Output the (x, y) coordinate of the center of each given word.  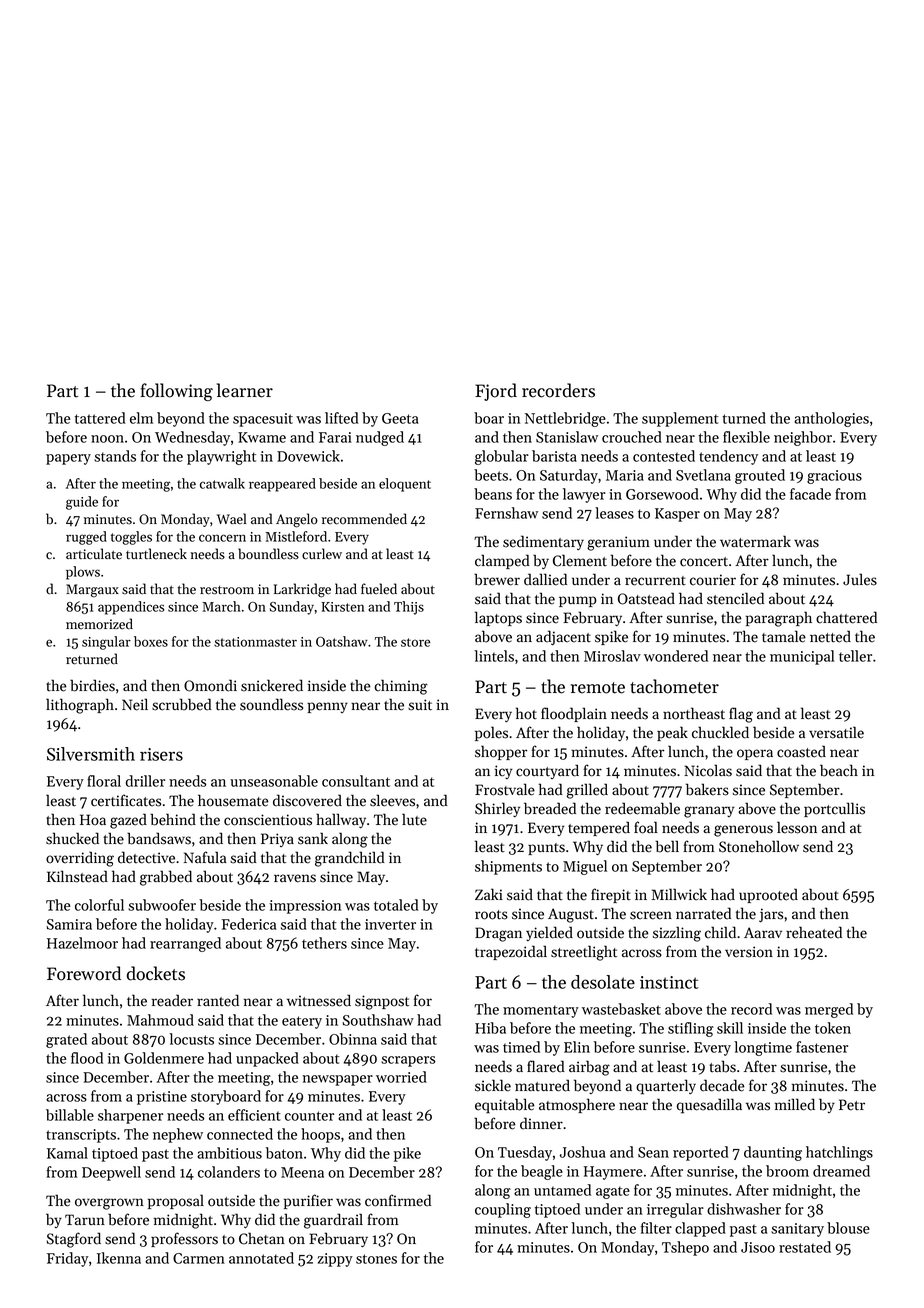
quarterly (666, 1087)
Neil (135, 704)
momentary (541, 1011)
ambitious (229, 1153)
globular (502, 457)
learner (245, 390)
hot (526, 713)
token (833, 1028)
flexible (746, 437)
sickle (493, 1085)
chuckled (720, 732)
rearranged (185, 944)
